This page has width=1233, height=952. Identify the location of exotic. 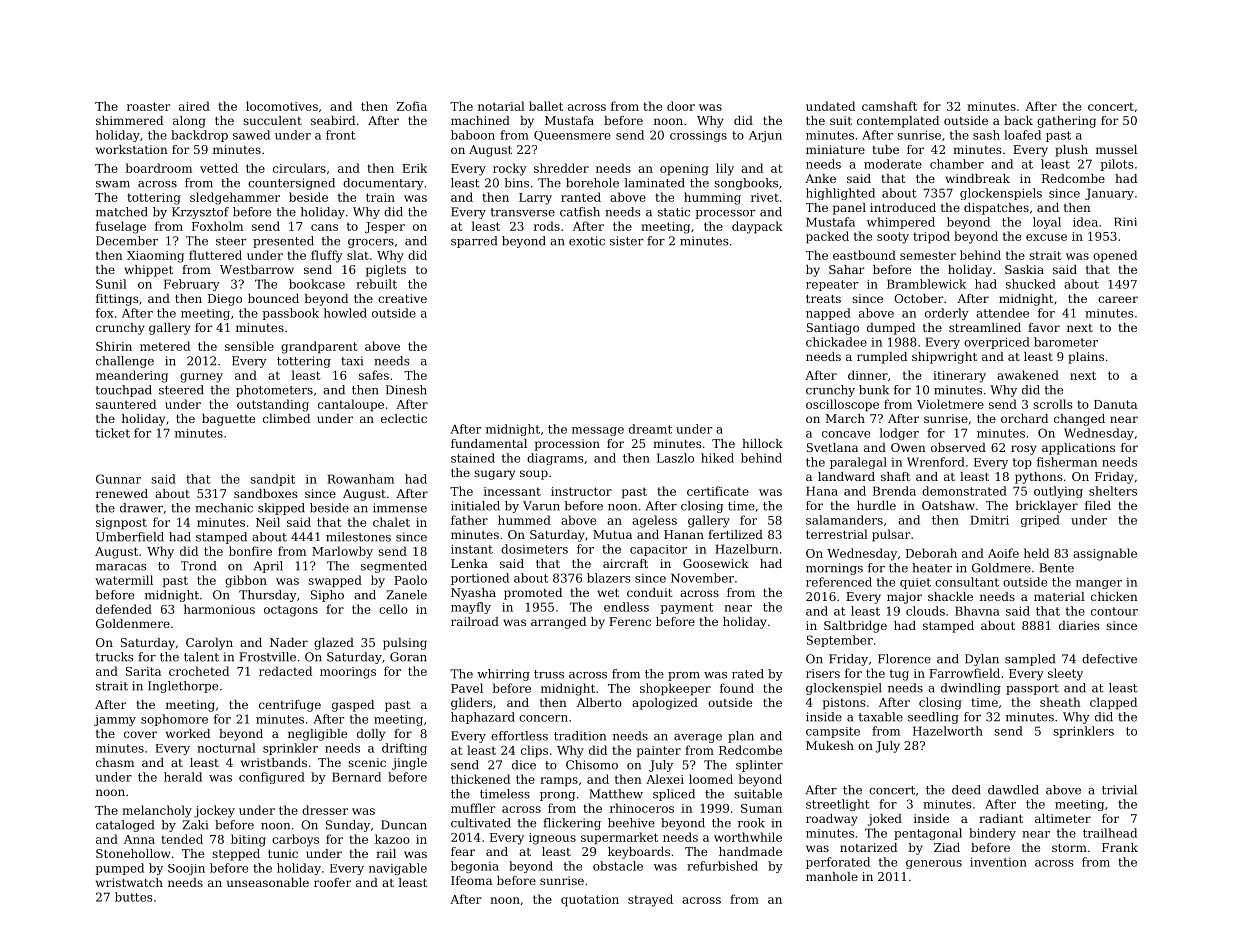
(587, 241).
